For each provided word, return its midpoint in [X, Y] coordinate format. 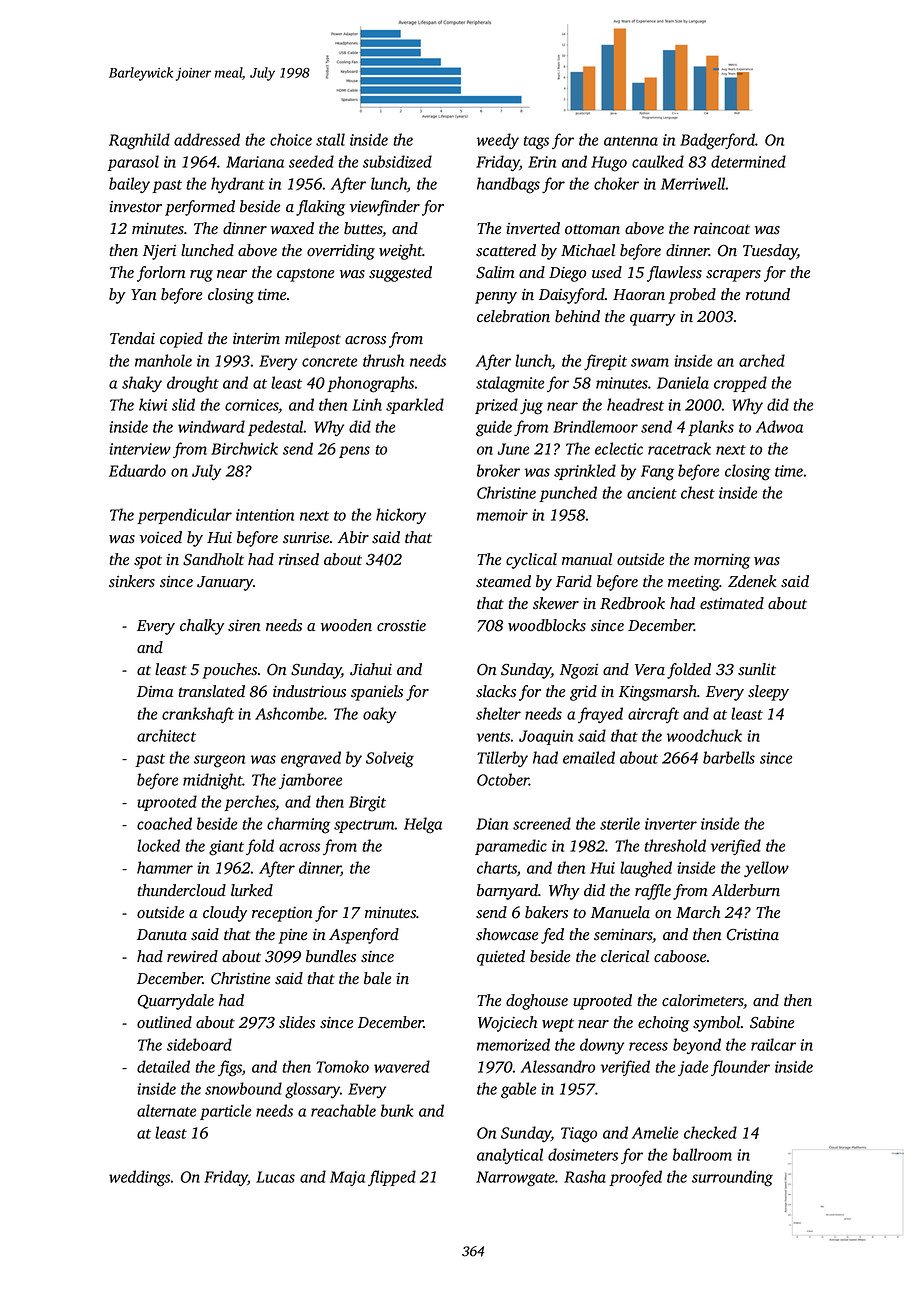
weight [401, 252]
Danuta [162, 934]
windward [211, 426]
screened [542, 823]
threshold [675, 845]
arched [762, 360]
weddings [139, 1178]
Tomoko [342, 1066]
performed [200, 208]
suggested [400, 274]
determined [748, 161]
